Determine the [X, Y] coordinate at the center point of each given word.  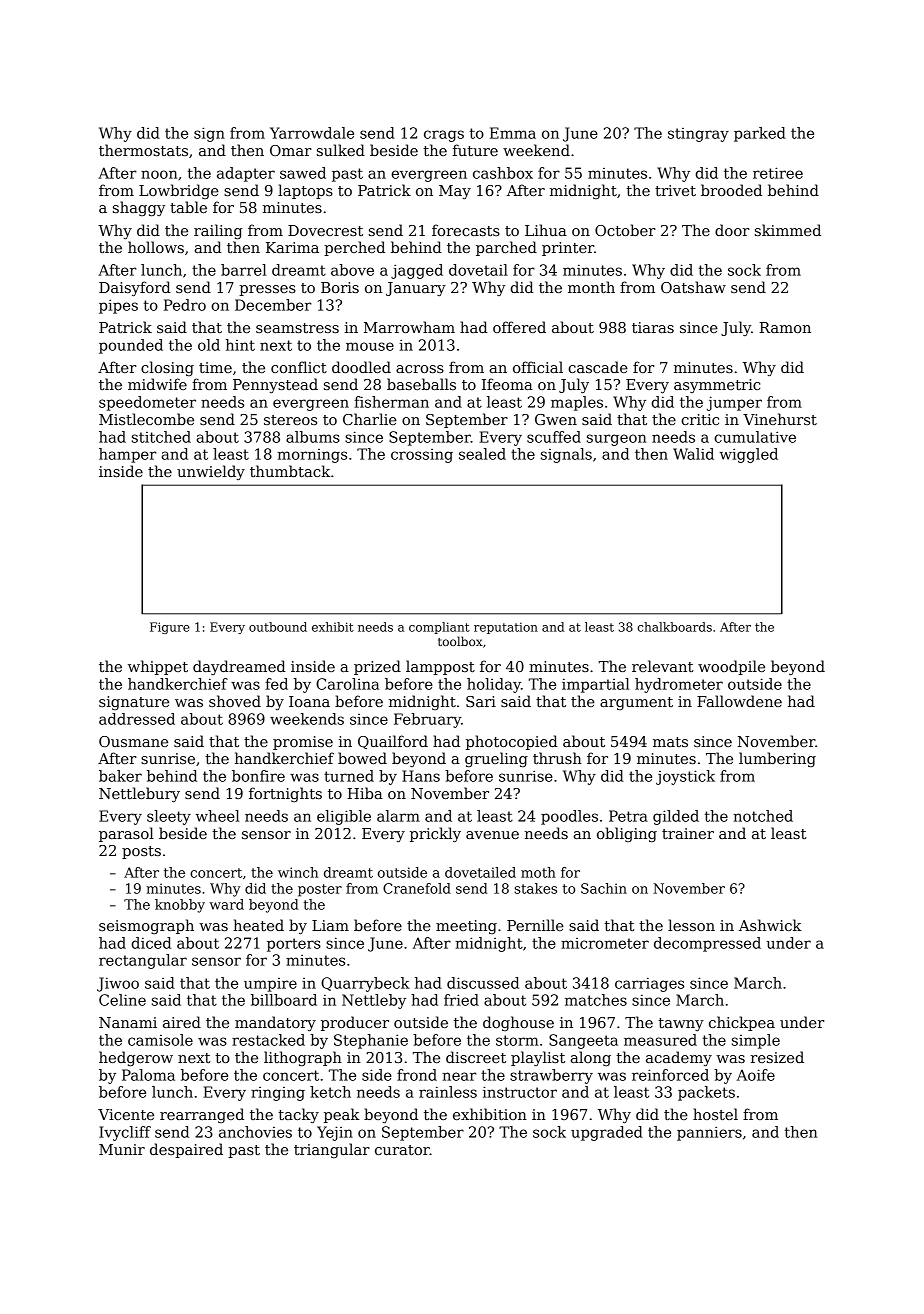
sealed [482, 454]
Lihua [546, 230]
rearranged [202, 1115]
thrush [557, 758]
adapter [246, 174]
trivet [675, 190]
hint [240, 345]
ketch [330, 1092]
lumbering [777, 759]
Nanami [128, 1022]
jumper [734, 403]
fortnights [285, 794]
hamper [128, 455]
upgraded [607, 1133]
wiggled [749, 455]
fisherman [391, 402]
